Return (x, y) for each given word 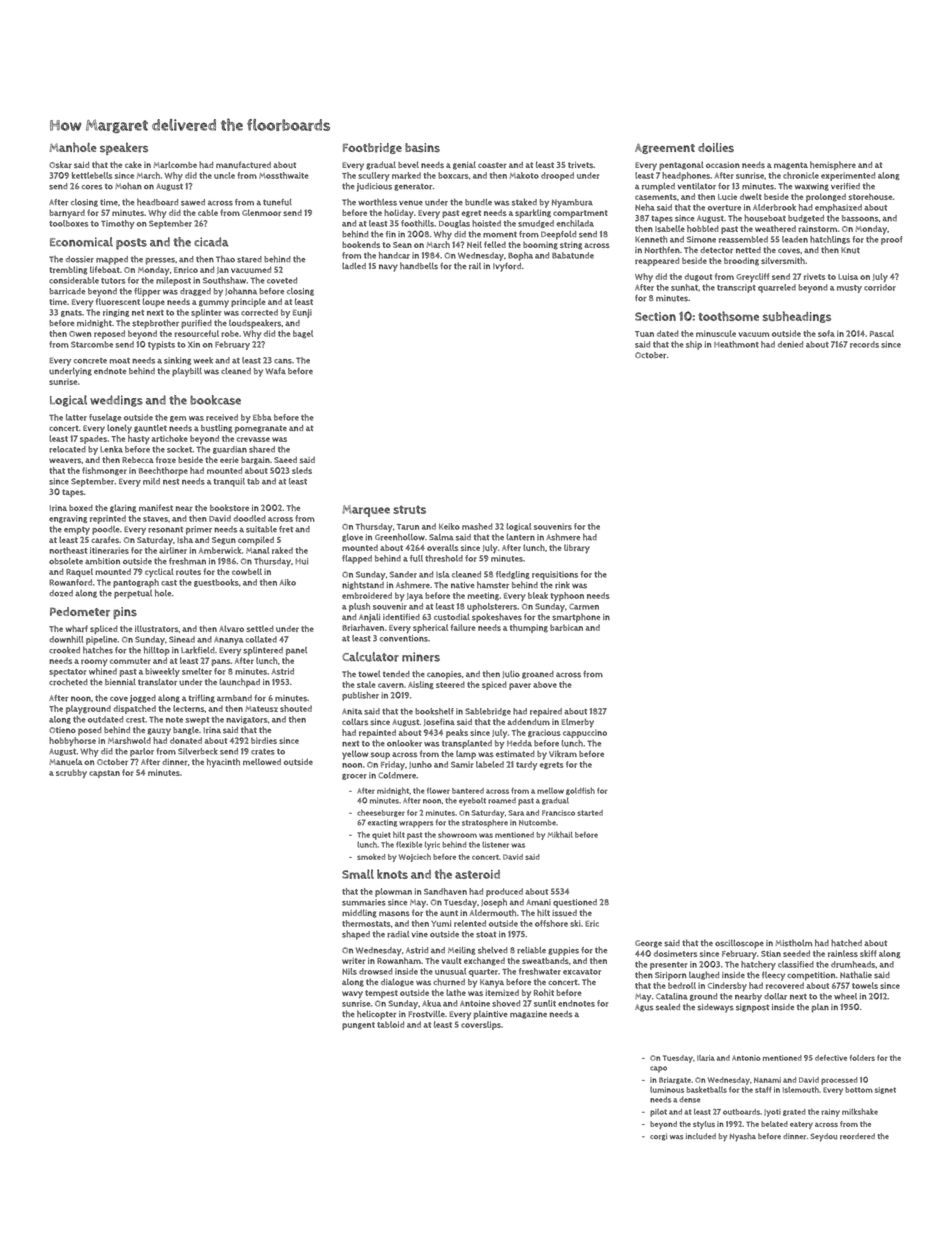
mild (151, 481)
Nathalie (856, 975)
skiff (868, 953)
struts (409, 509)
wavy (352, 995)
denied (790, 344)
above (545, 685)
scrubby (71, 773)
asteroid (477, 874)
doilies (716, 147)
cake (133, 164)
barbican (566, 627)
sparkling (533, 213)
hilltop (157, 651)
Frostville (426, 1014)
